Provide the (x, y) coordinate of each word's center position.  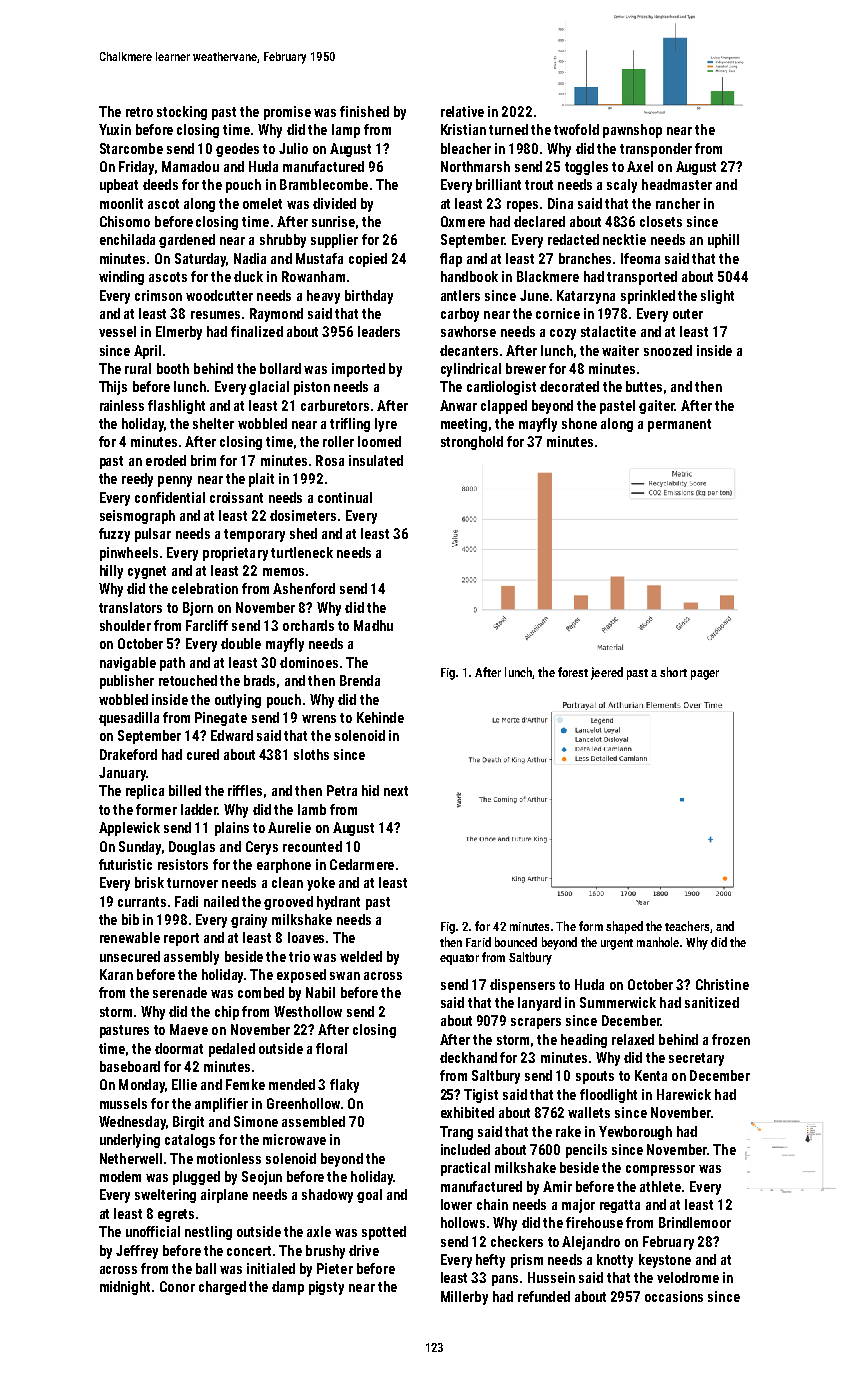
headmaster (677, 184)
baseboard (130, 1066)
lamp (346, 131)
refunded (544, 1296)
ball (206, 1268)
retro (139, 112)
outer (688, 314)
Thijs (113, 388)
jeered (607, 673)
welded (361, 956)
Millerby (464, 1298)
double (241, 643)
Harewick (684, 1094)
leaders (379, 331)
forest (573, 672)
